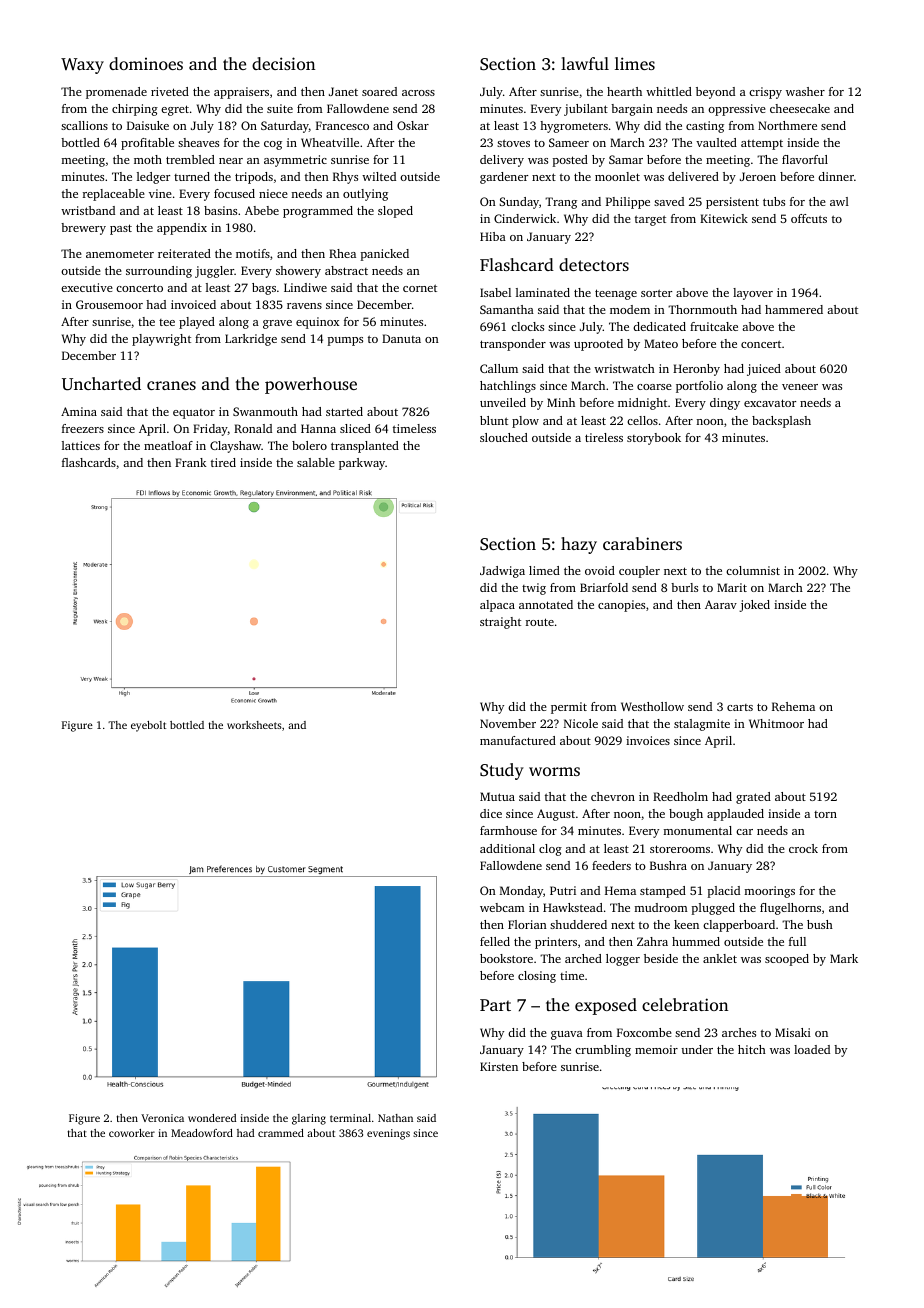 The height and width of the page is (1308, 924). I want to click on annotated, so click(546, 604).
